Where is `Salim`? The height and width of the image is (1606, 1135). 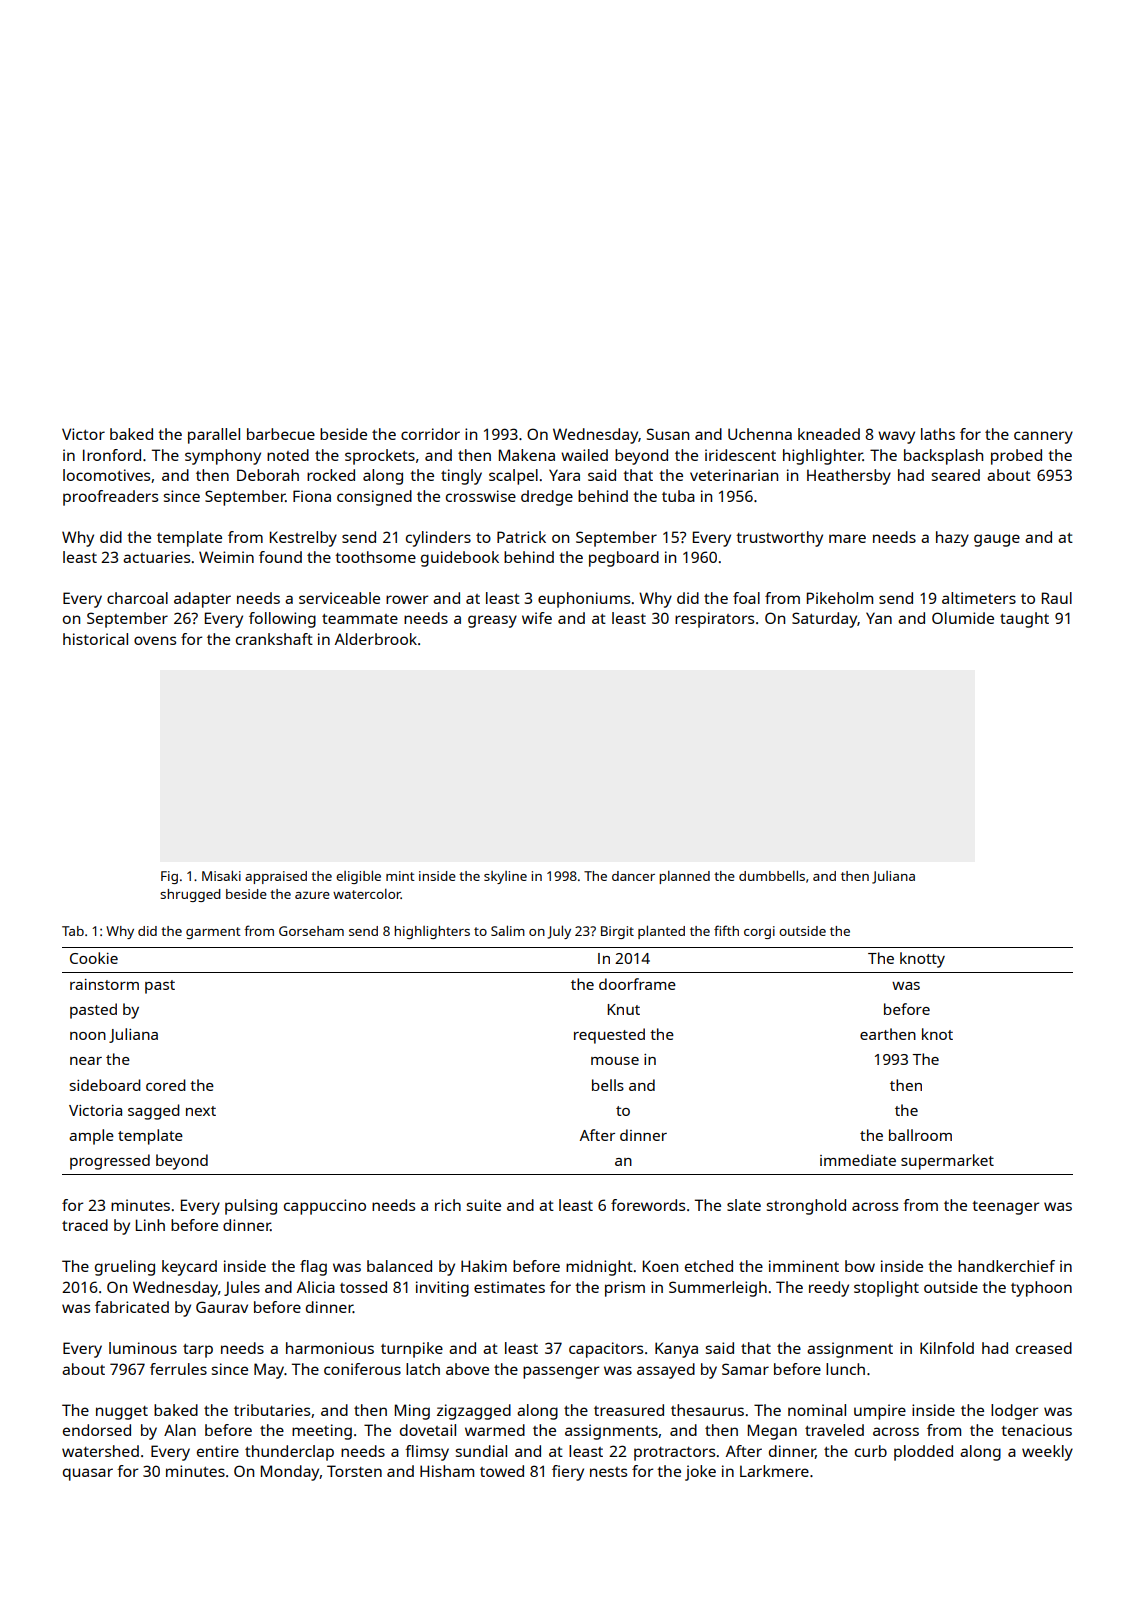 Salim is located at coordinates (508, 930).
